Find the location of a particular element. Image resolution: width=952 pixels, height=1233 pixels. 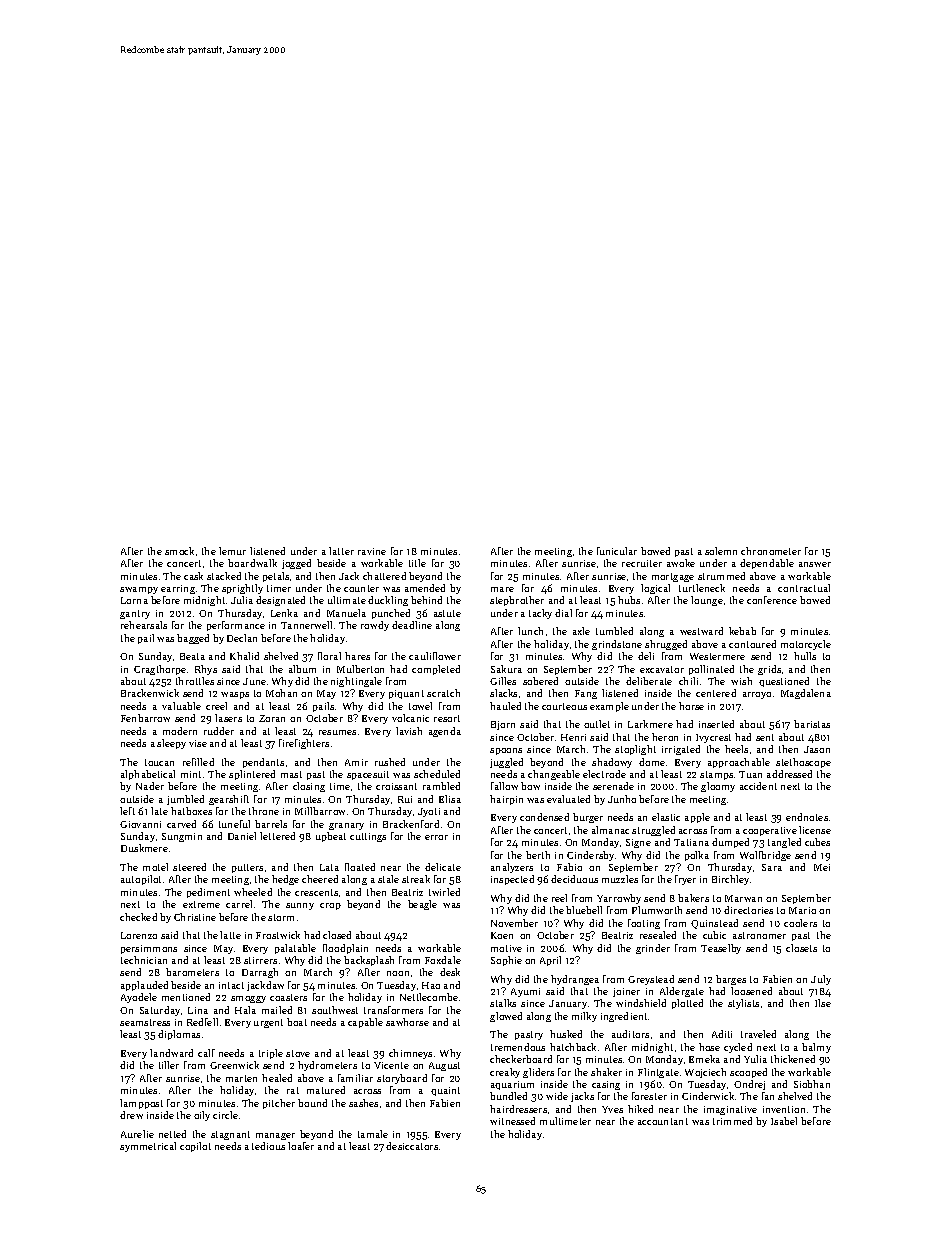

lemur is located at coordinates (232, 551).
